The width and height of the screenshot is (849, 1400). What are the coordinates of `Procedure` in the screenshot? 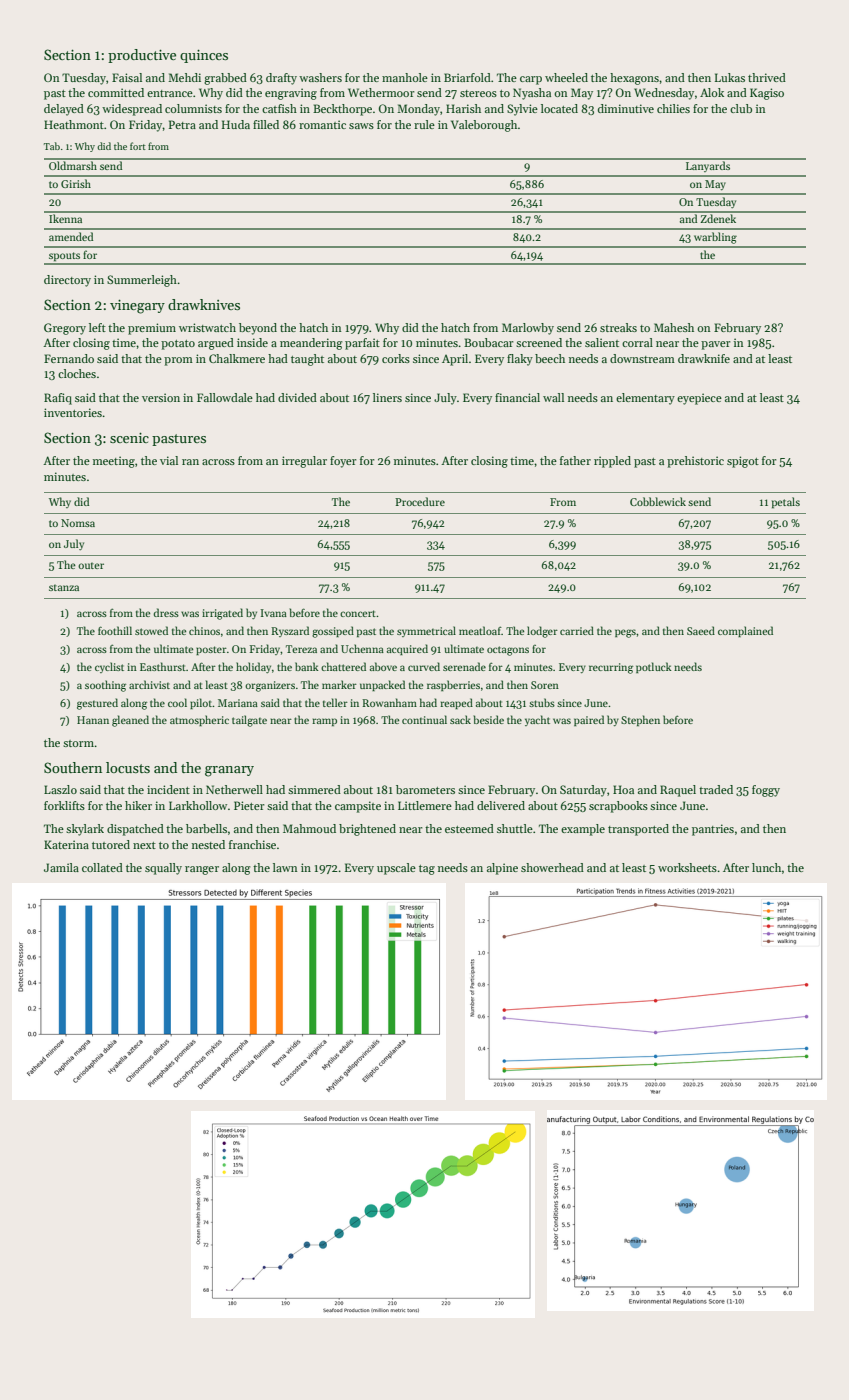 It's located at (420, 501).
